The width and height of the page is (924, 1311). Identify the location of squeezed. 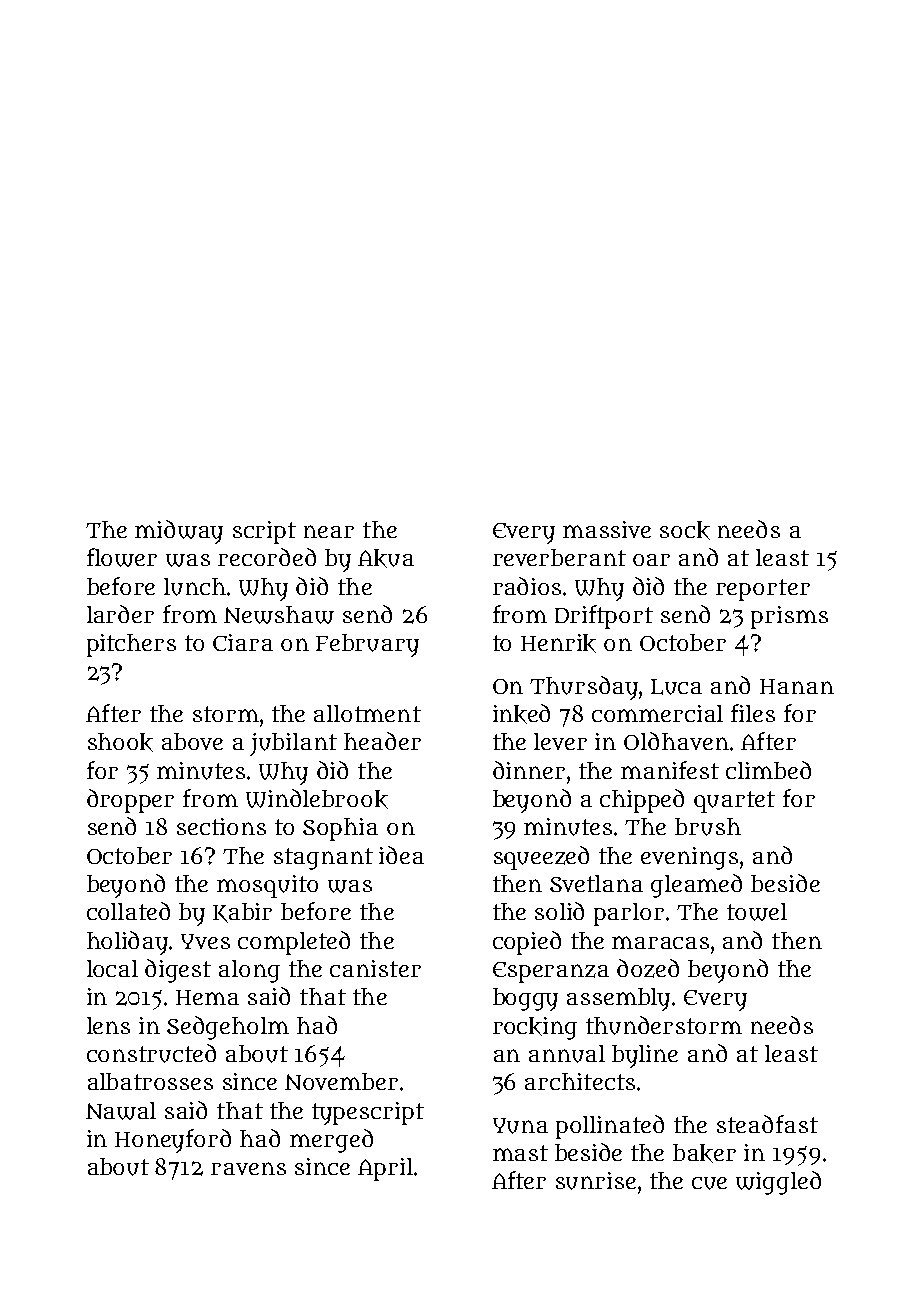
(541, 858).
